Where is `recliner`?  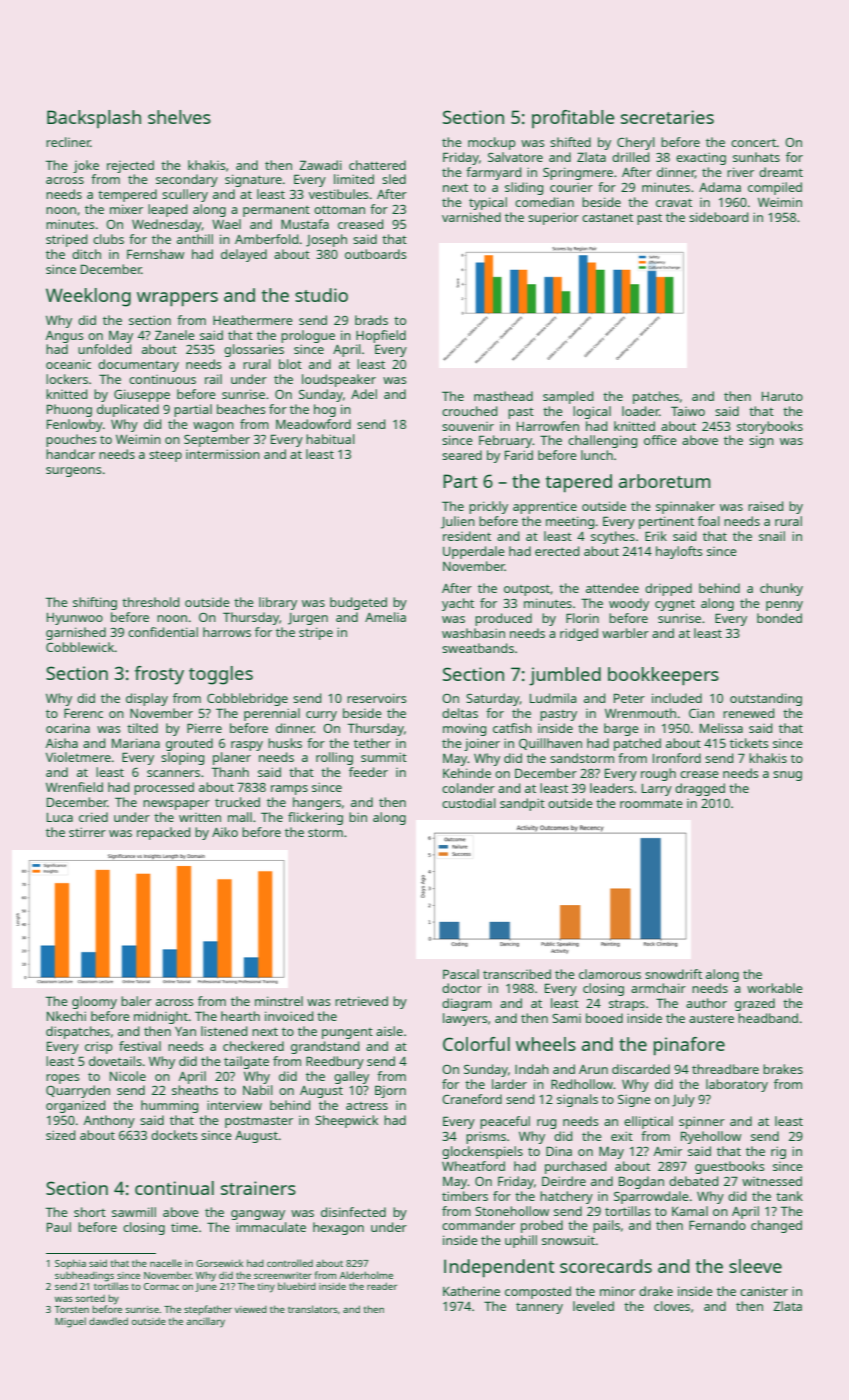 recliner is located at coordinates (68, 142).
